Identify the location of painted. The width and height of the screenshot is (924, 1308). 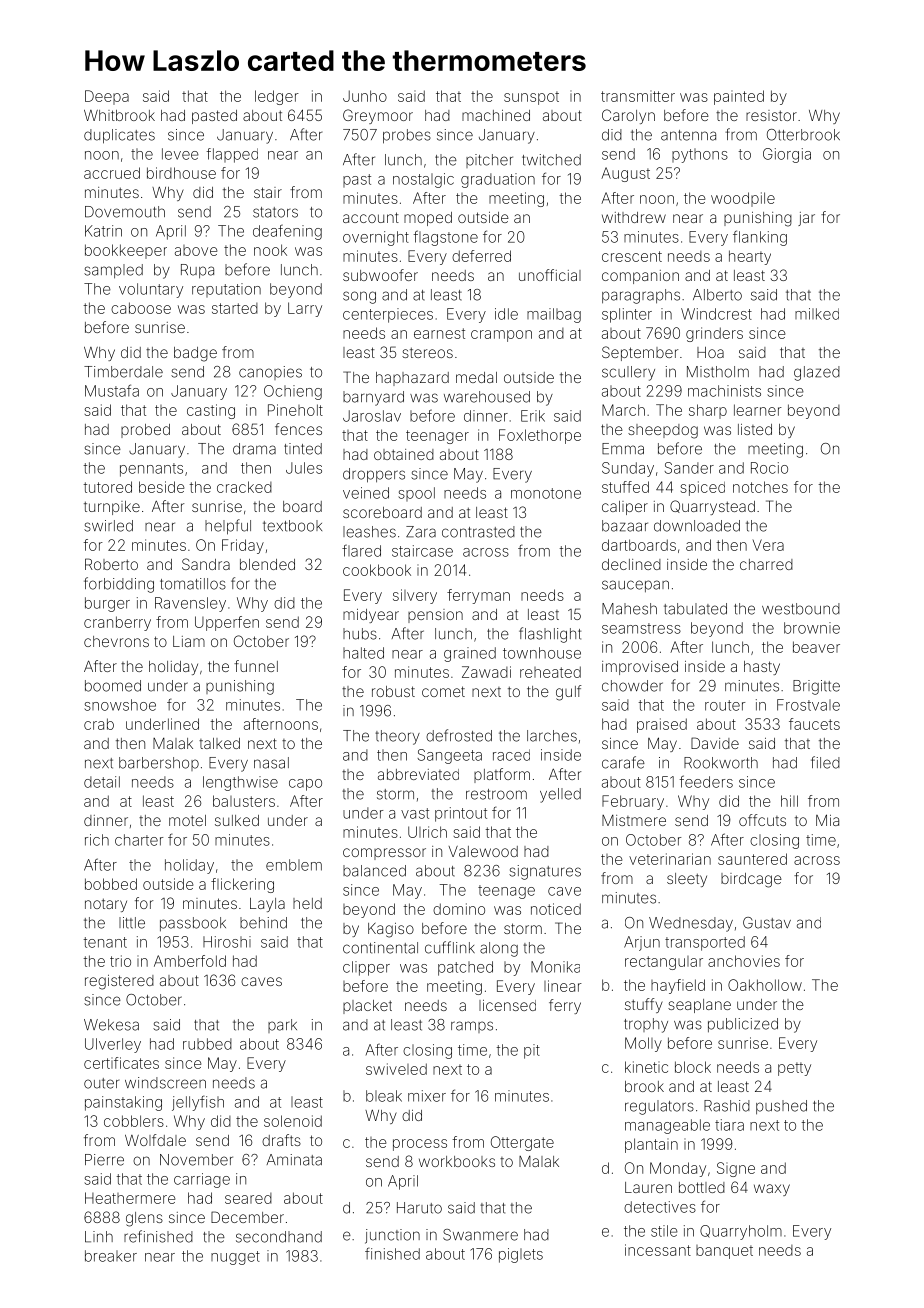
(739, 97).
